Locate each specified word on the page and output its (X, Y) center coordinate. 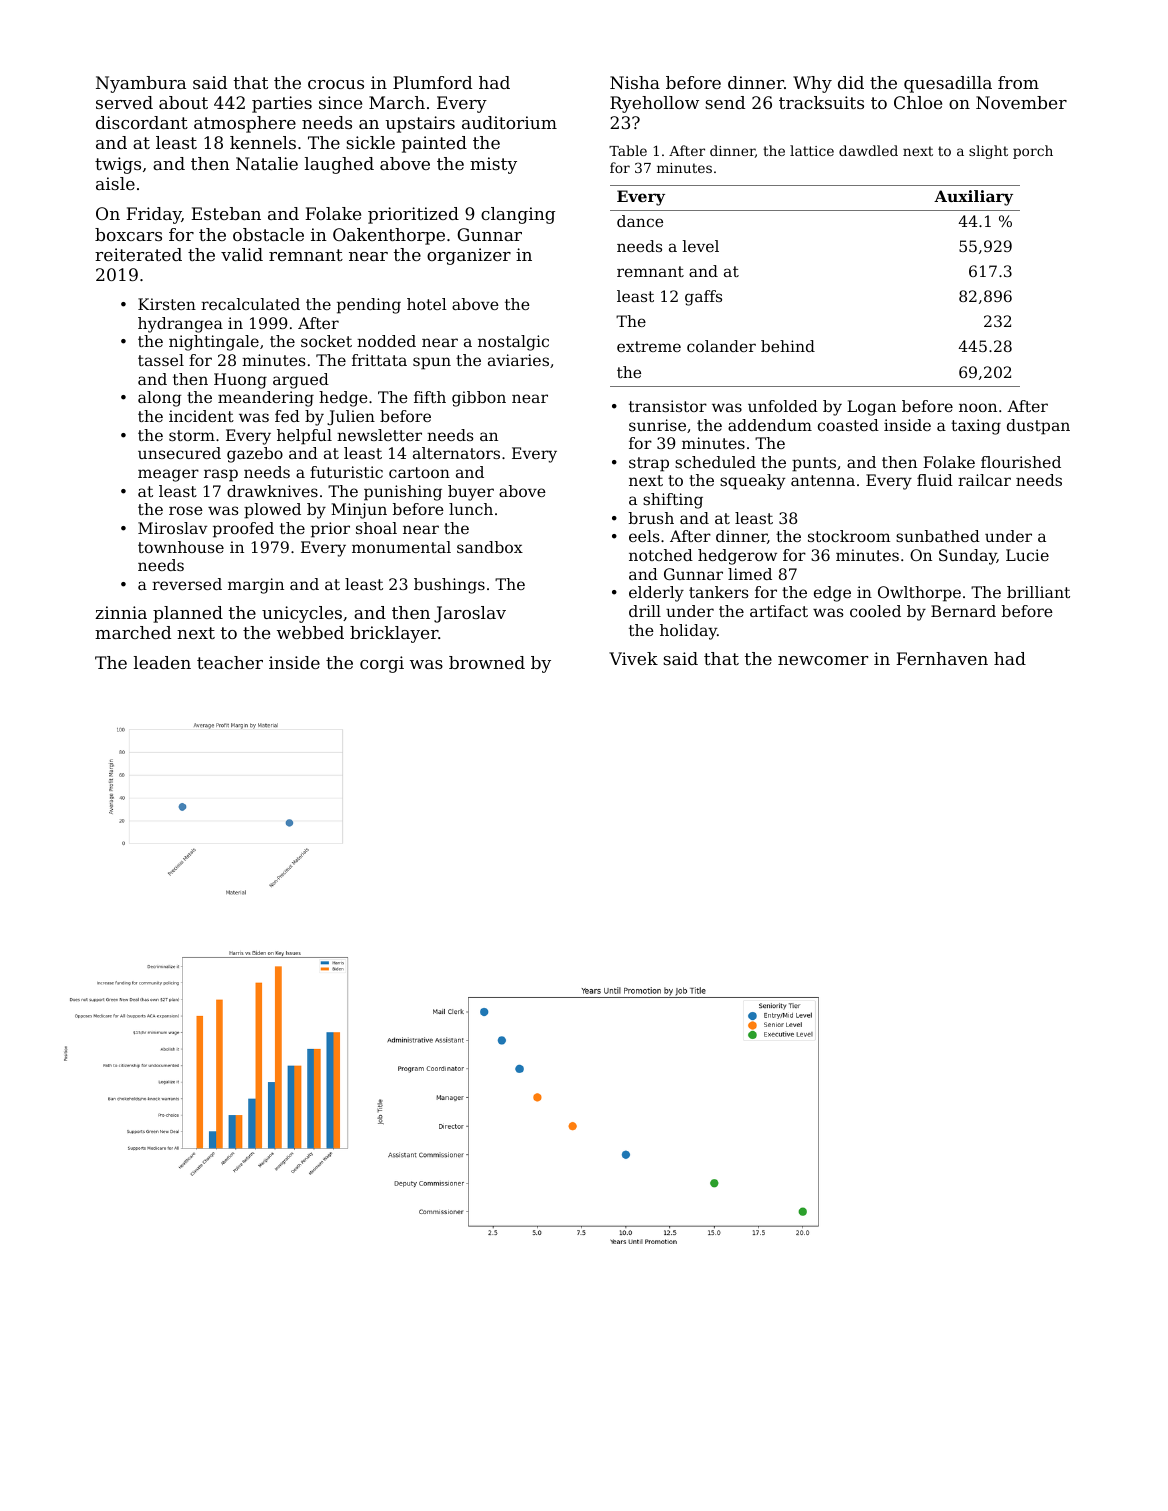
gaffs (703, 298)
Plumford (432, 82)
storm (192, 435)
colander (721, 346)
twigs (118, 165)
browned (487, 662)
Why (812, 84)
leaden (162, 662)
